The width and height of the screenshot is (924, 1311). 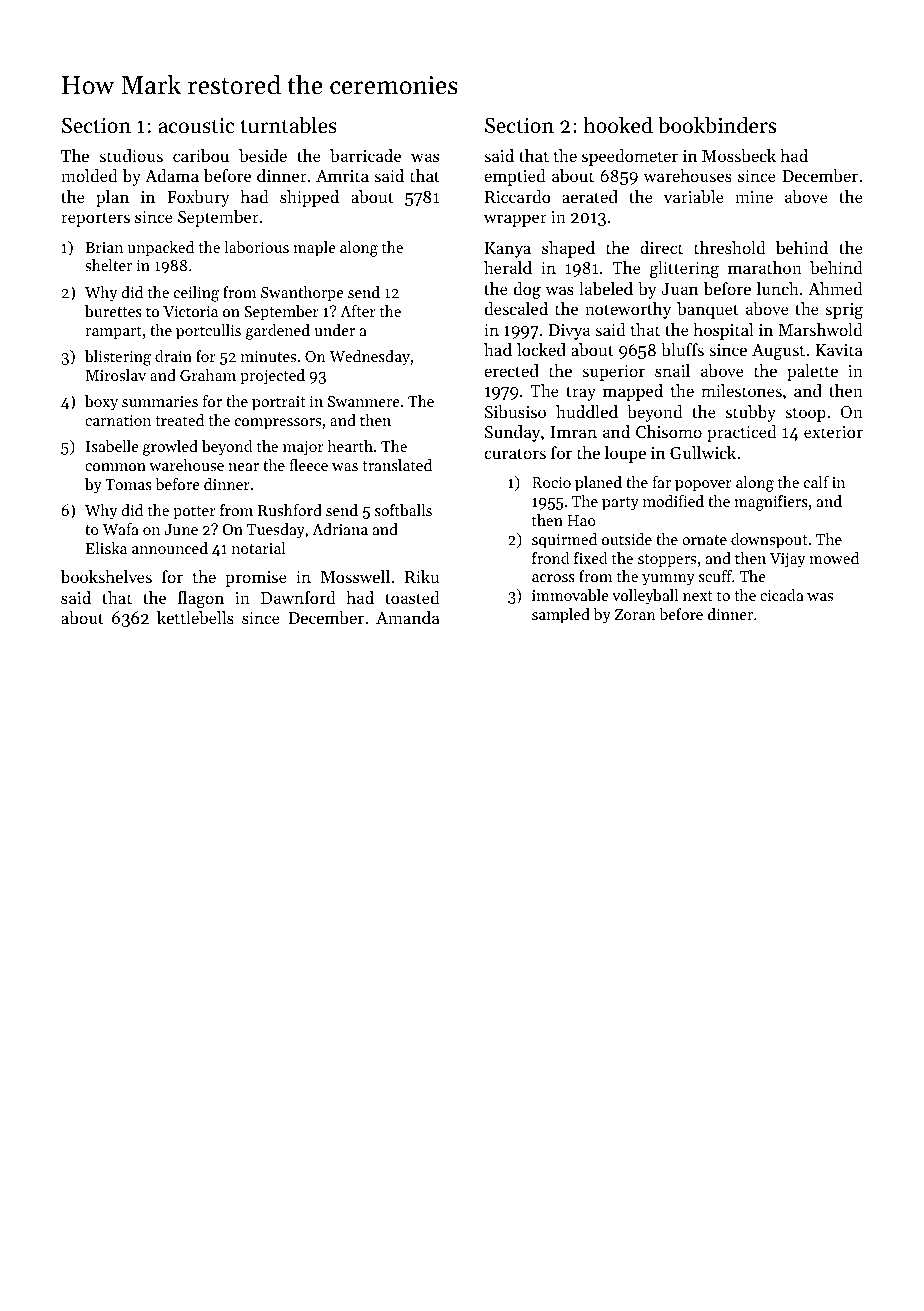 What do you see at coordinates (106, 576) in the screenshot?
I see `bookshelves` at bounding box center [106, 576].
